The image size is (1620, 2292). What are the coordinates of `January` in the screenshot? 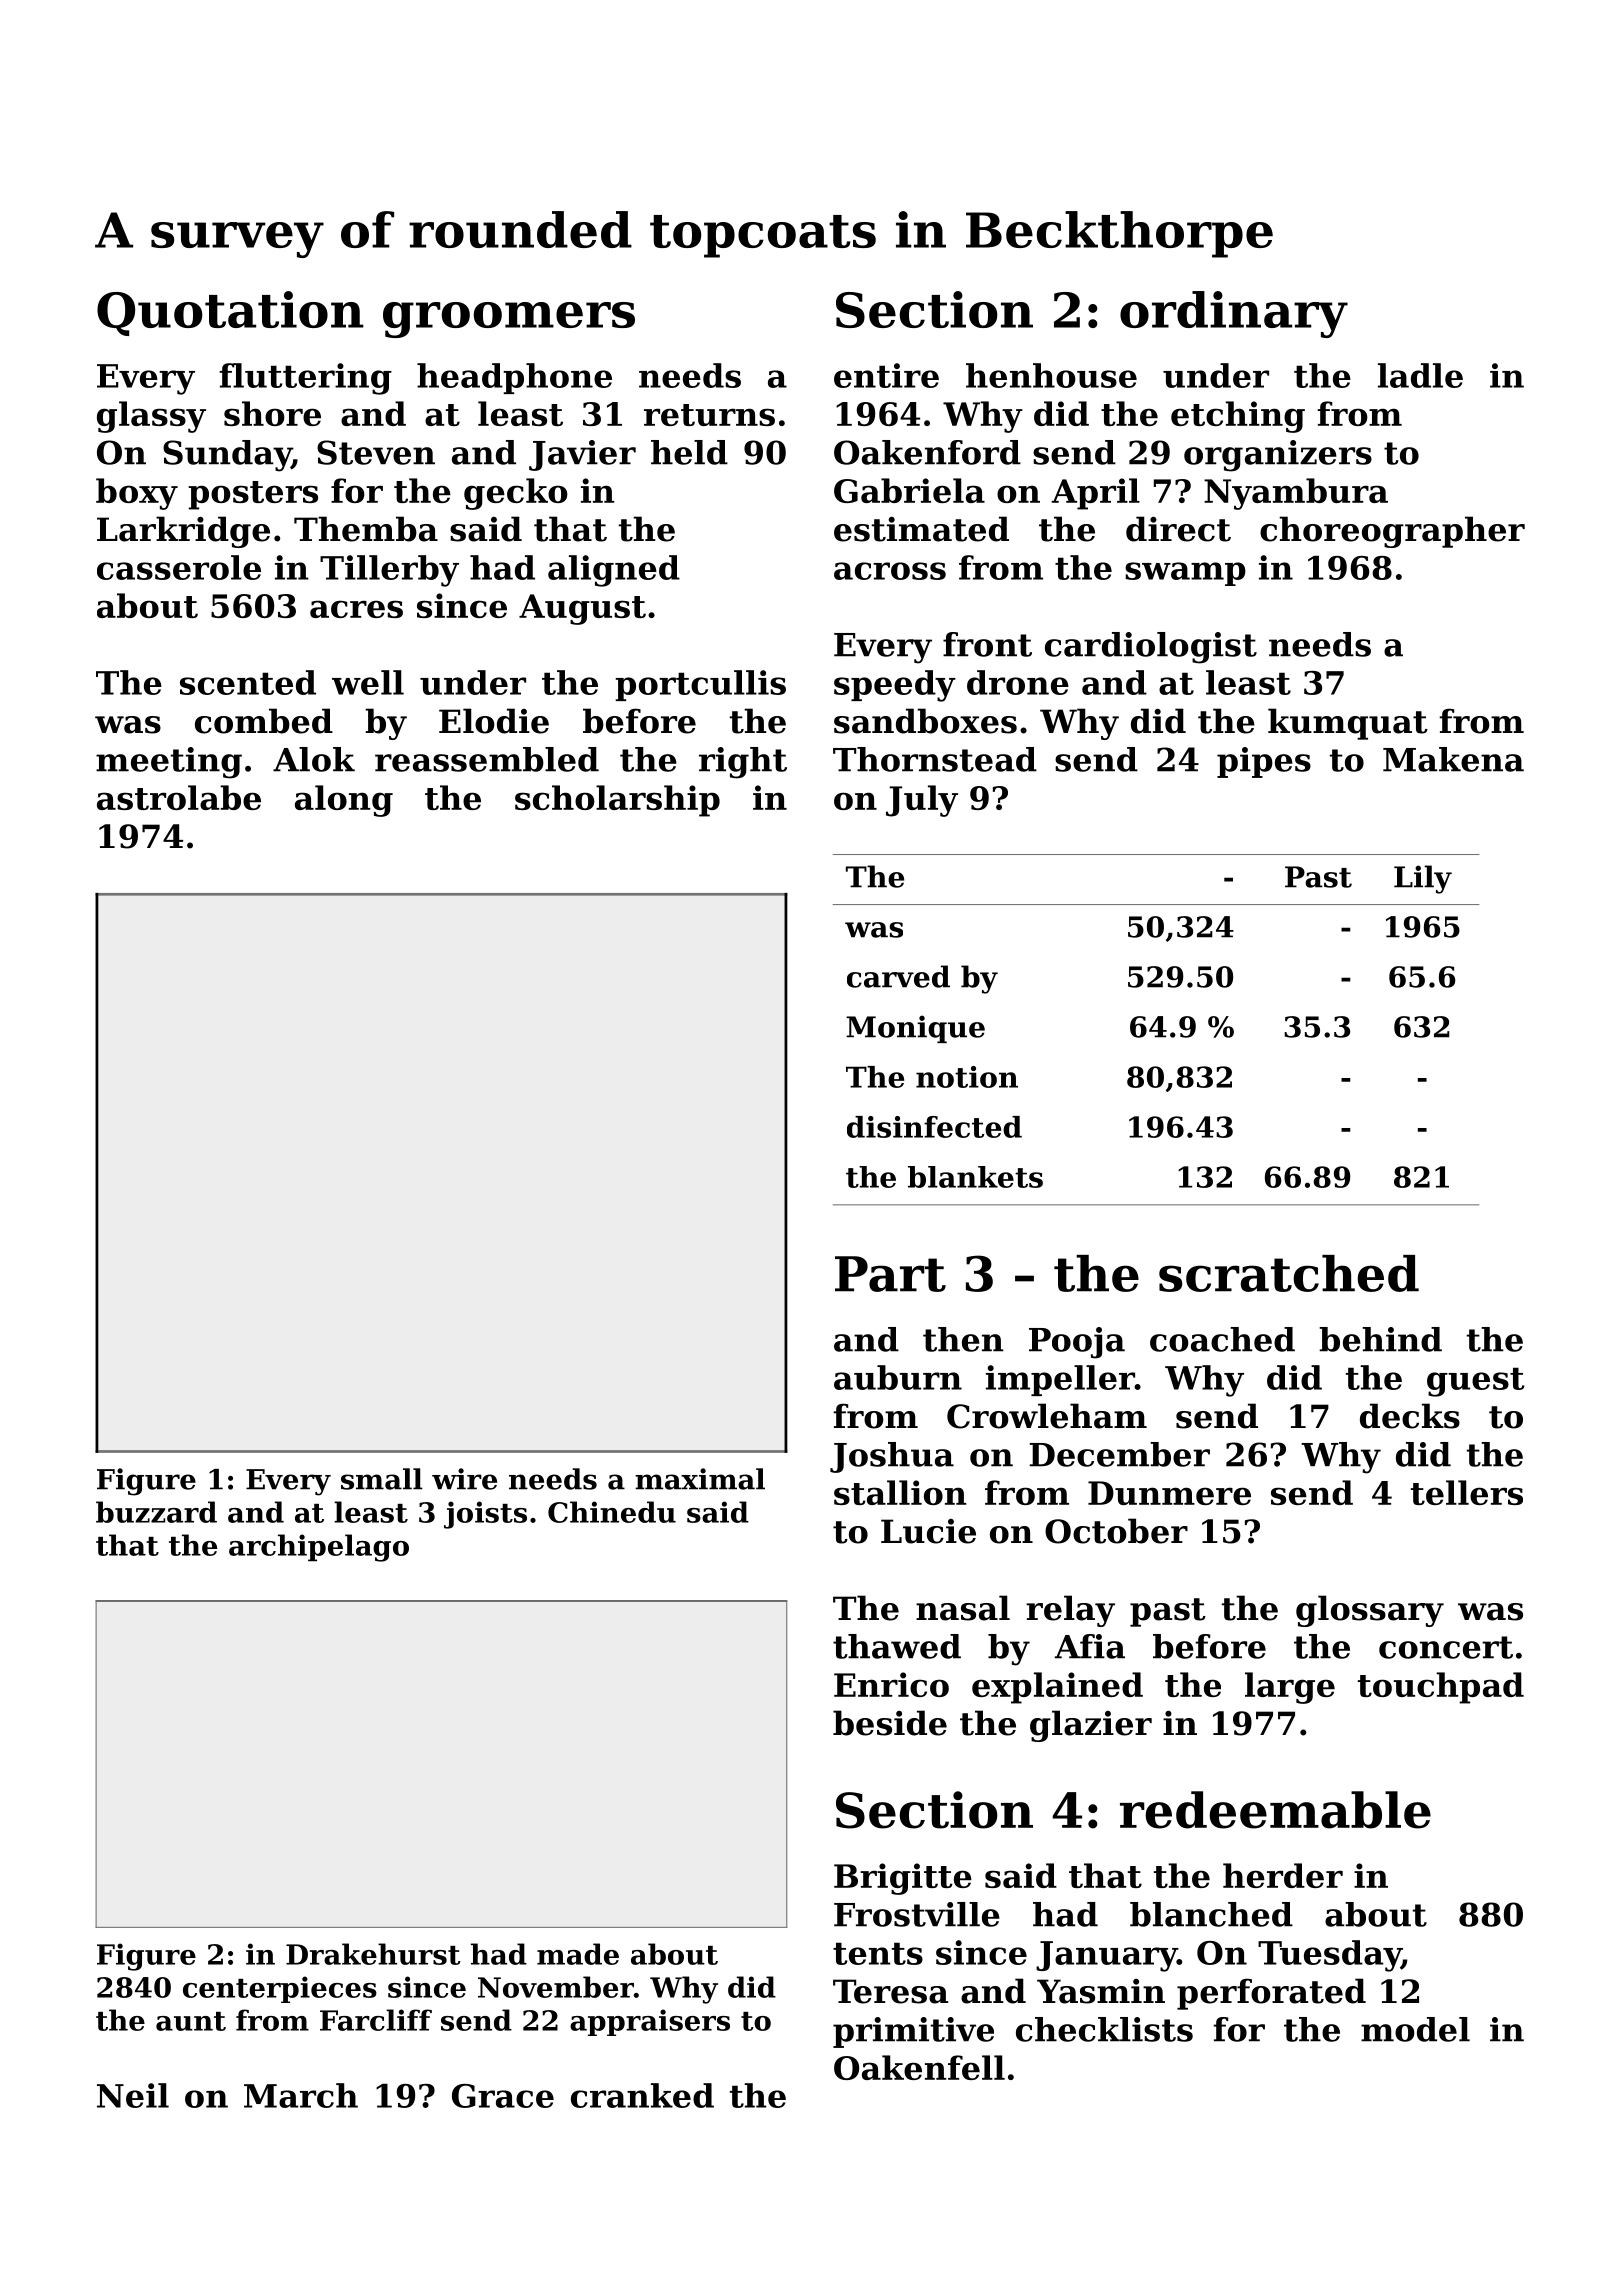 It's located at (1106, 1956).
